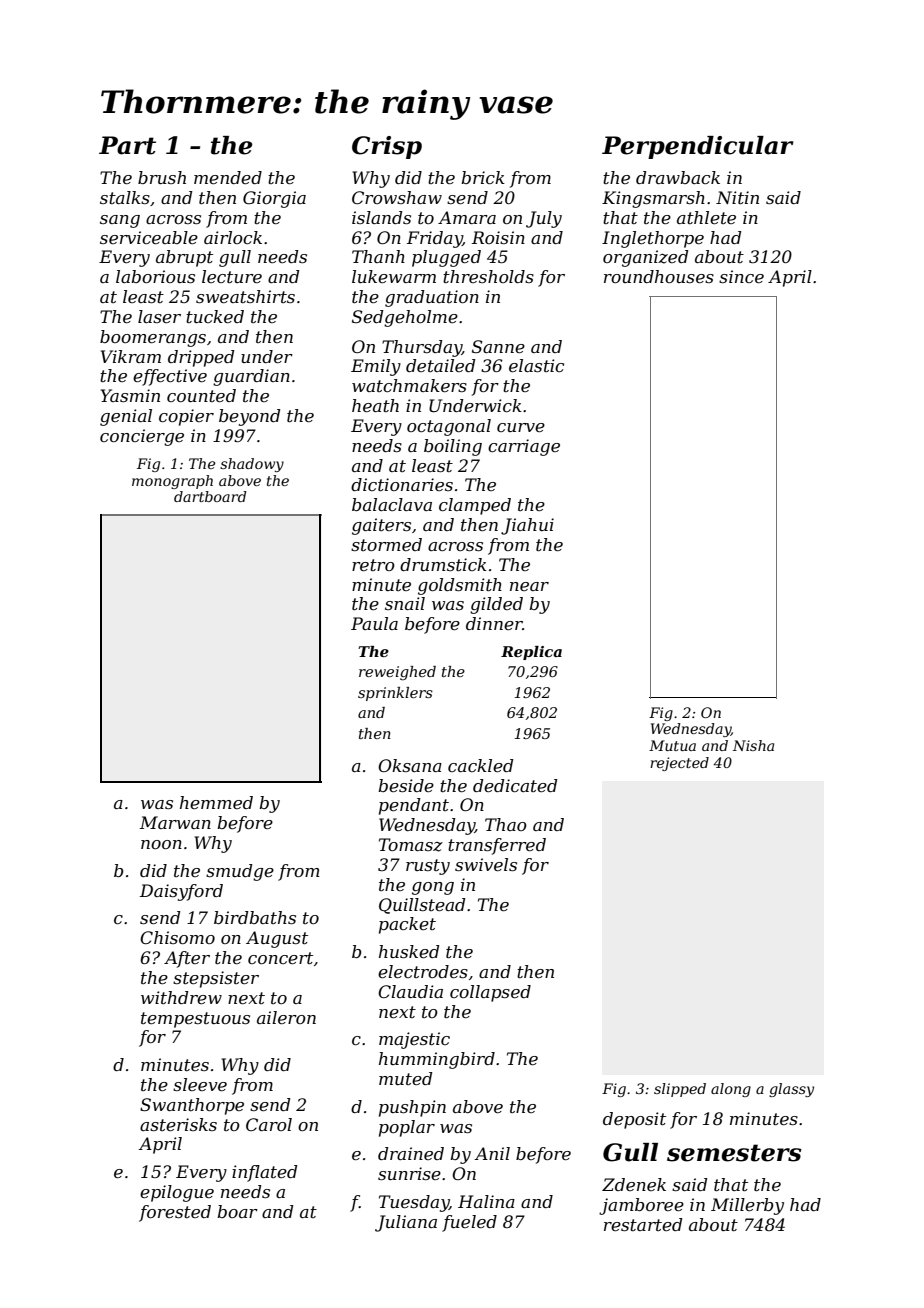  I want to click on Emily, so click(376, 367).
